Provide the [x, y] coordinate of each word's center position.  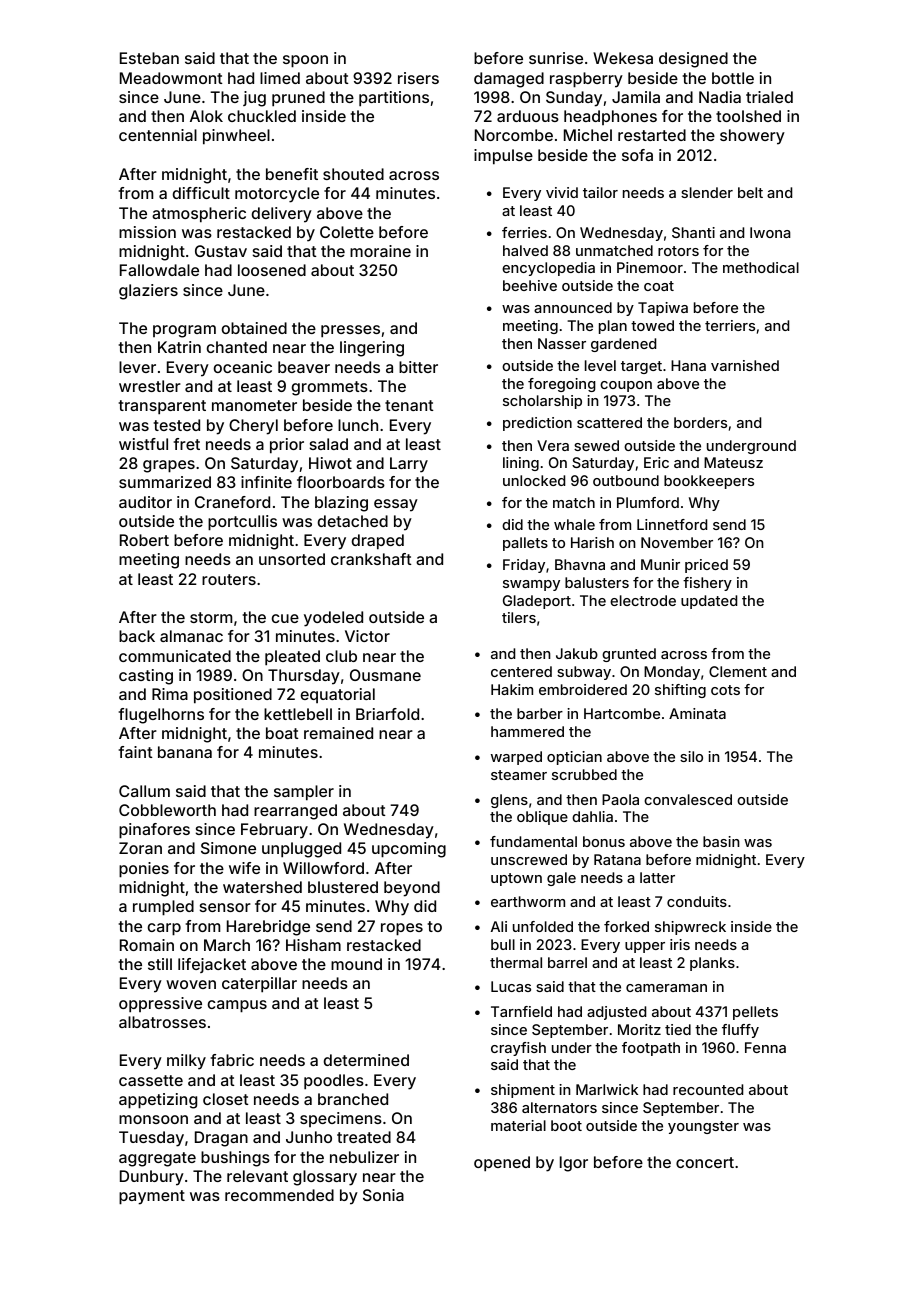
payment [152, 1197]
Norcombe [514, 135]
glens [509, 801]
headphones [610, 117]
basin [721, 841]
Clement [738, 671]
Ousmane [385, 675]
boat [282, 733]
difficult [201, 193]
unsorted [292, 559]
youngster [703, 1127]
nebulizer [364, 1157]
